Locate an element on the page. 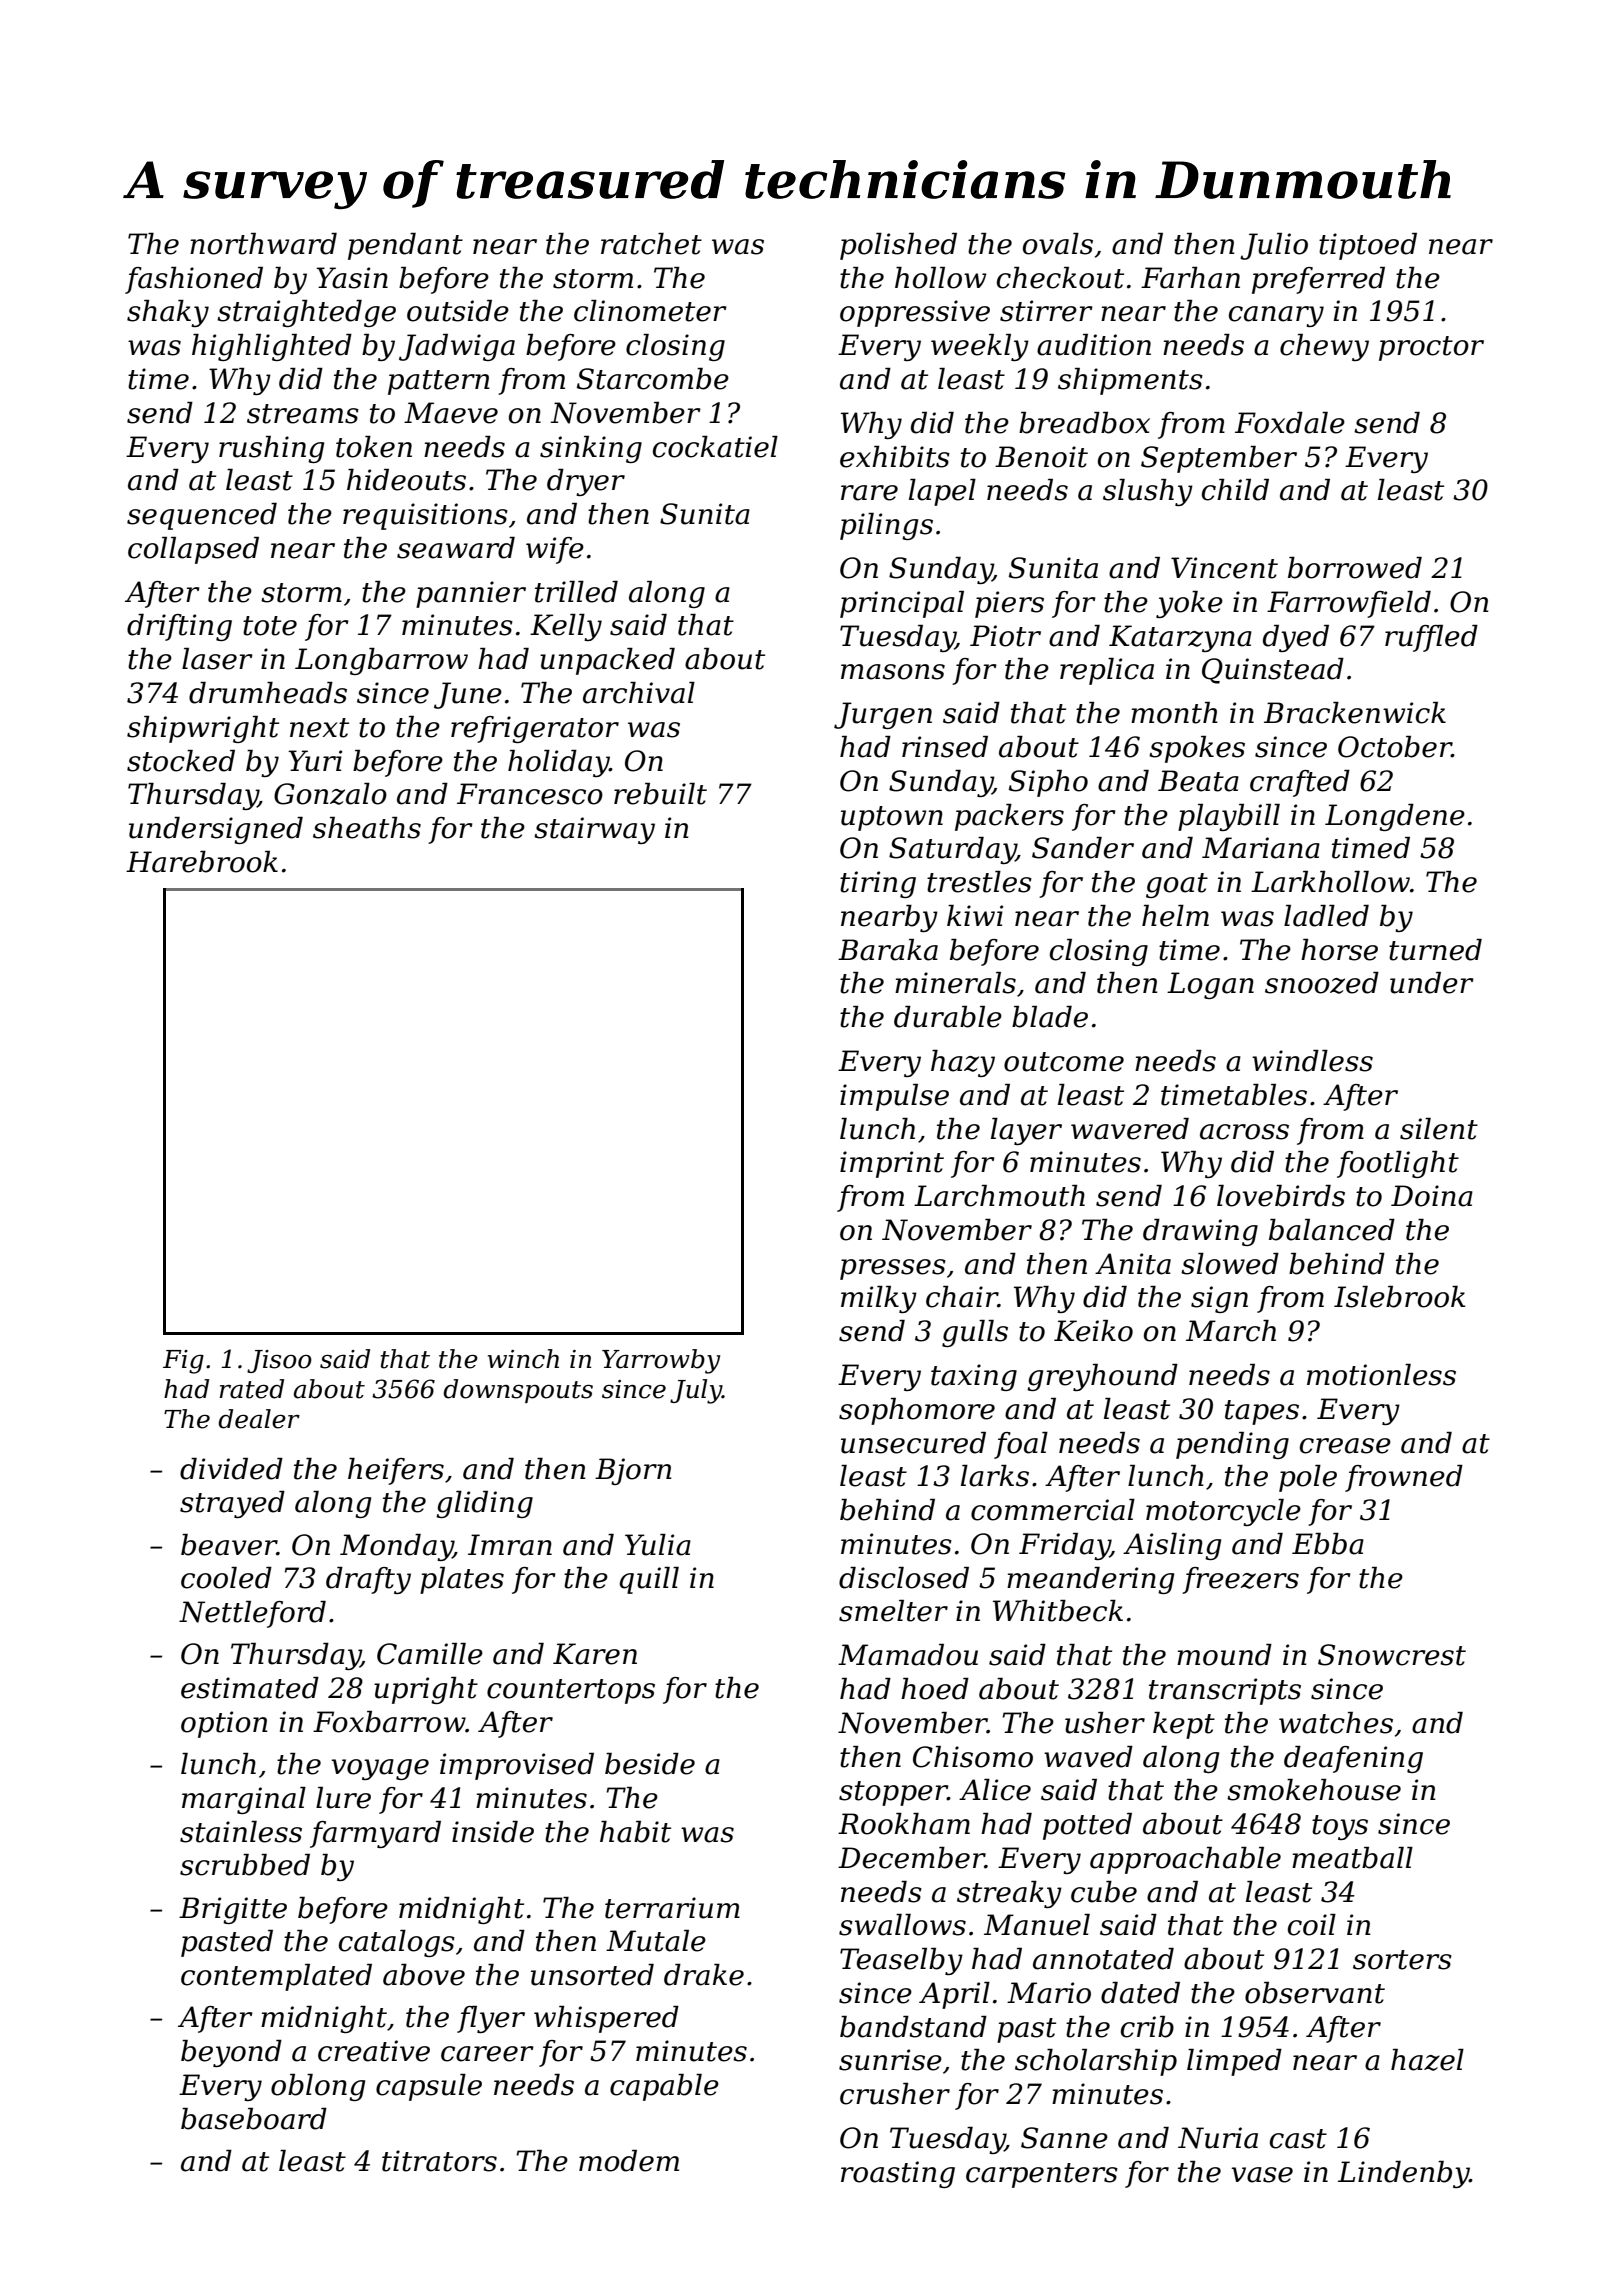 The height and width of the page is (2292, 1620). archival is located at coordinates (639, 693).
